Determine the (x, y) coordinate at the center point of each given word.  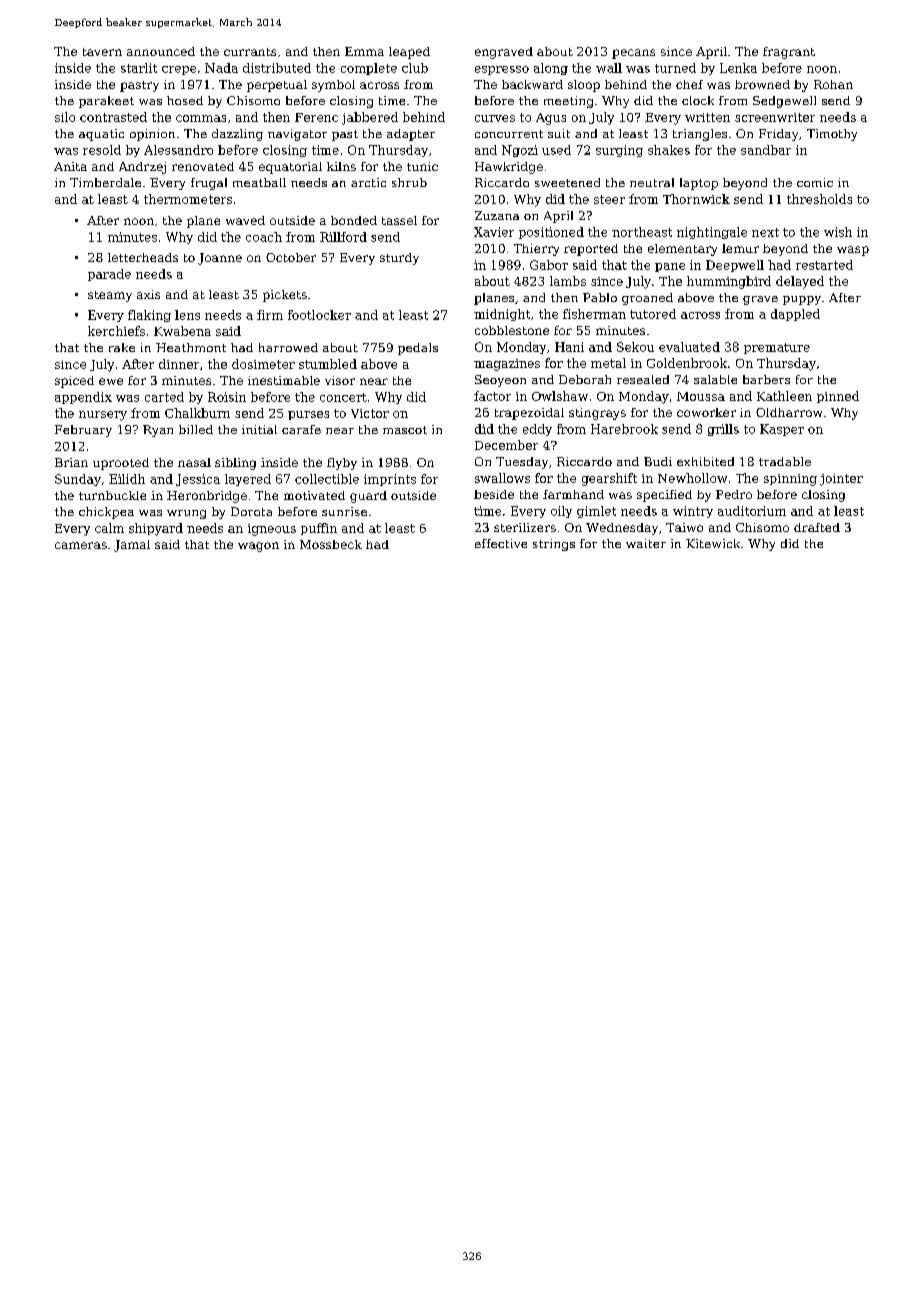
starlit (139, 68)
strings (554, 545)
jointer (841, 480)
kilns (341, 166)
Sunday (78, 480)
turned (675, 68)
